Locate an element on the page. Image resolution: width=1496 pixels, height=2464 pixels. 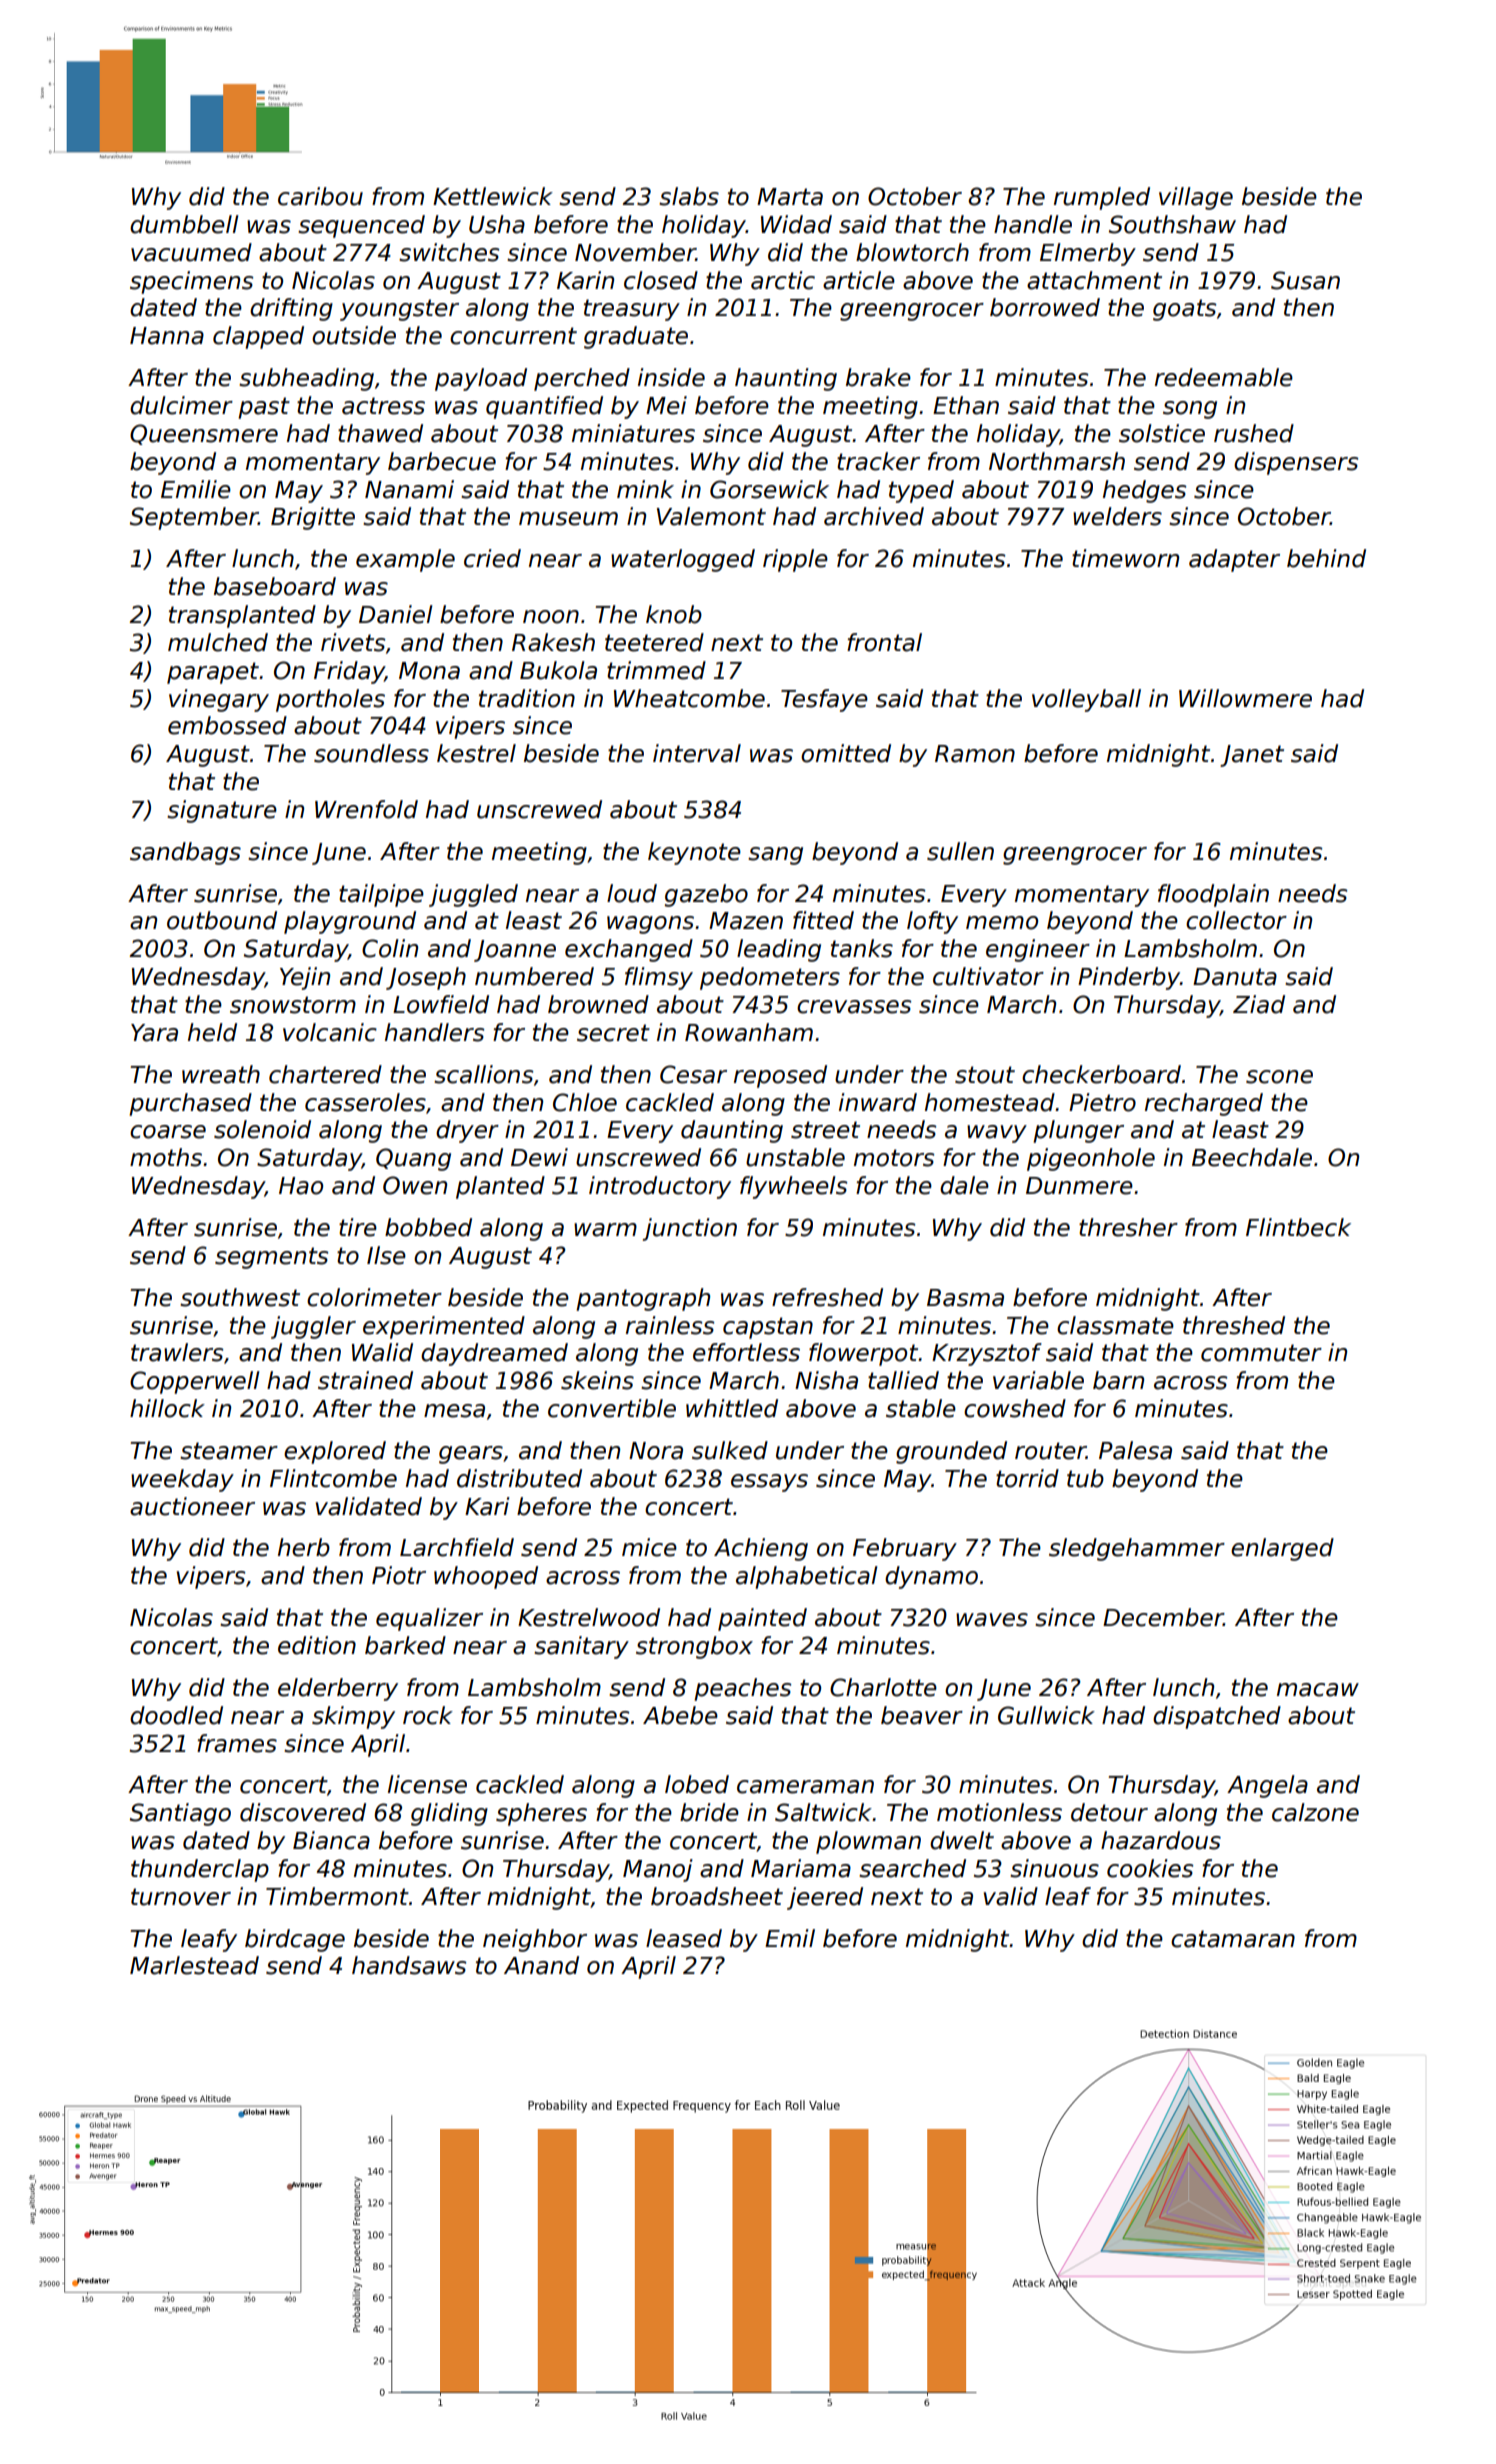
Marlestead is located at coordinates (194, 1965).
